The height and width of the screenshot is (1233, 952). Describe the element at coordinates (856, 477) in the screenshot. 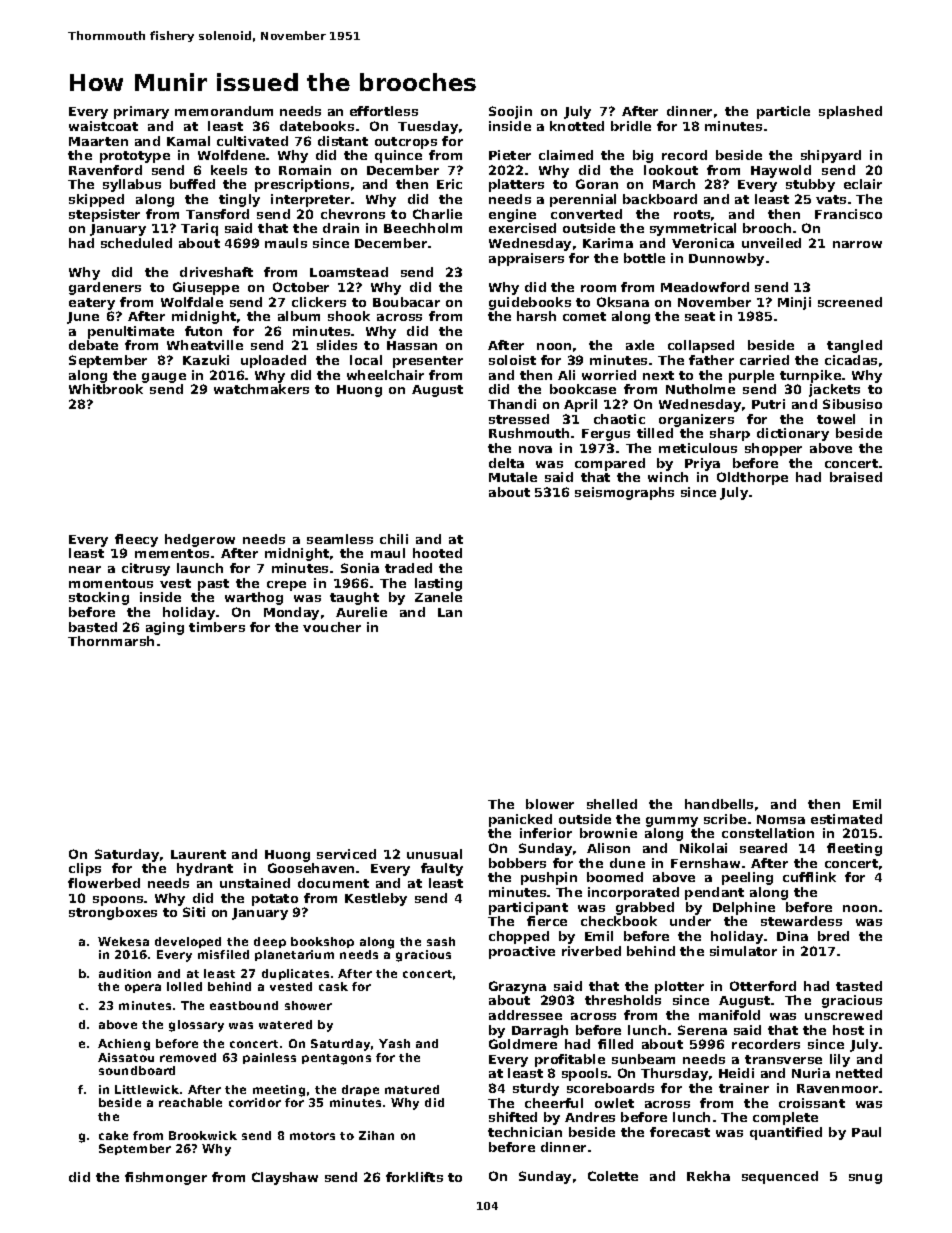

I see `braised` at that location.
